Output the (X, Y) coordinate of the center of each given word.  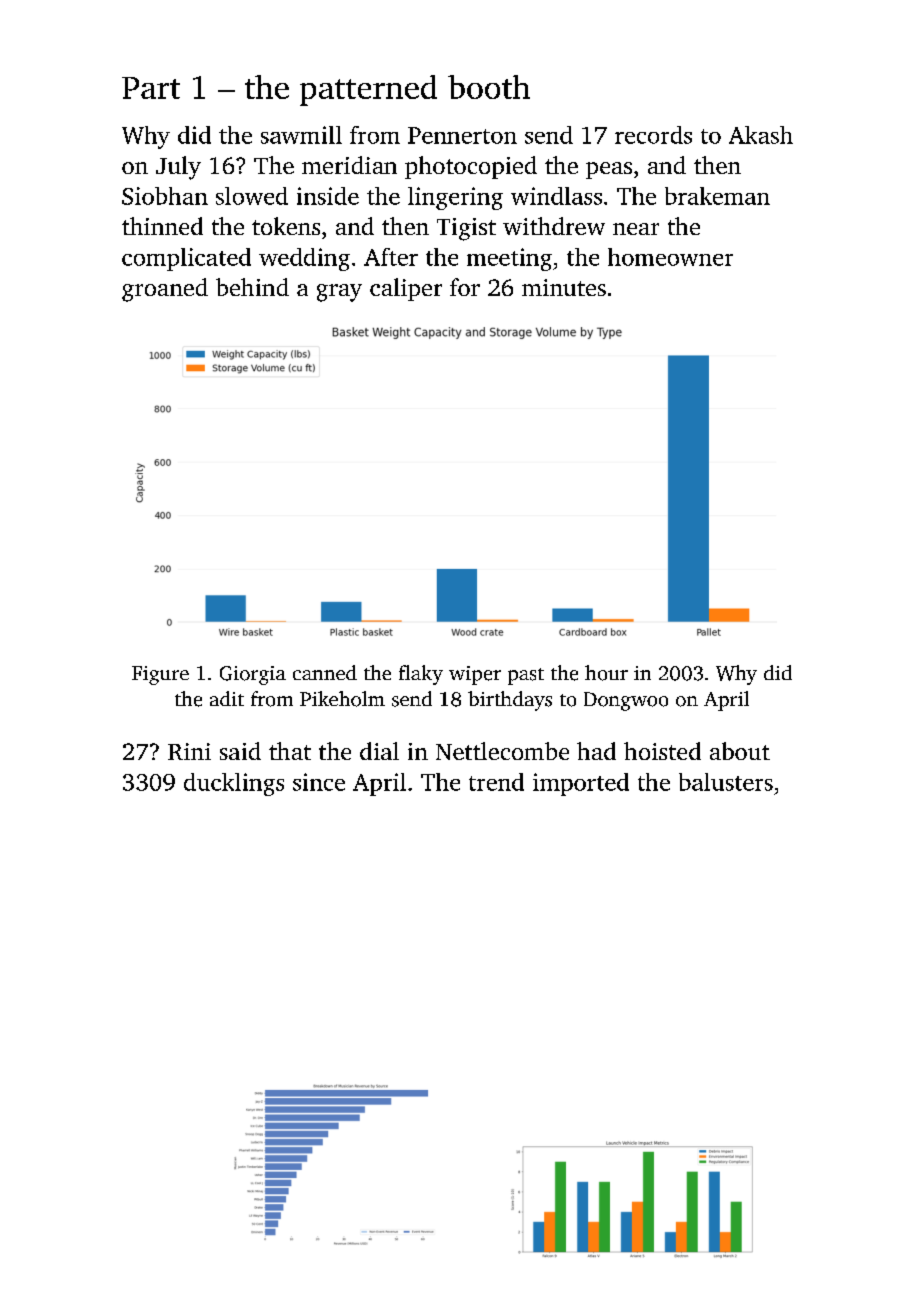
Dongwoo (626, 701)
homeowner (670, 257)
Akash (761, 135)
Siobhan (165, 196)
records (653, 135)
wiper (475, 675)
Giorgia (253, 675)
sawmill (301, 135)
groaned (165, 290)
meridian (349, 165)
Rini (189, 751)
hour (606, 673)
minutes (564, 287)
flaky (421, 675)
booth (489, 87)
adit (227, 698)
